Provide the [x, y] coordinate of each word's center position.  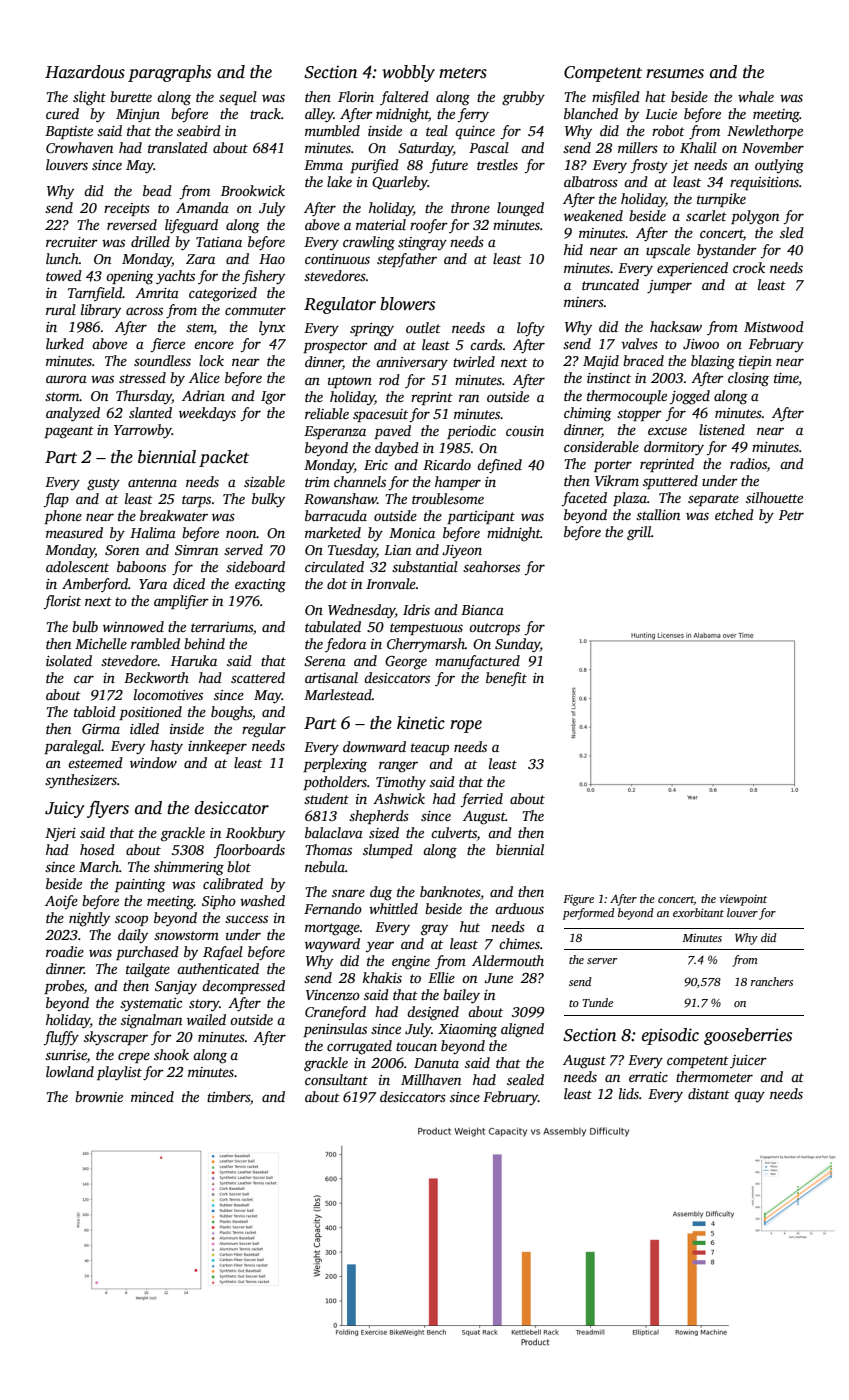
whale [756, 96]
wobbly [408, 73]
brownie [99, 1096]
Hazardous [85, 72]
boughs [231, 713]
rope [466, 726]
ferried [481, 800]
